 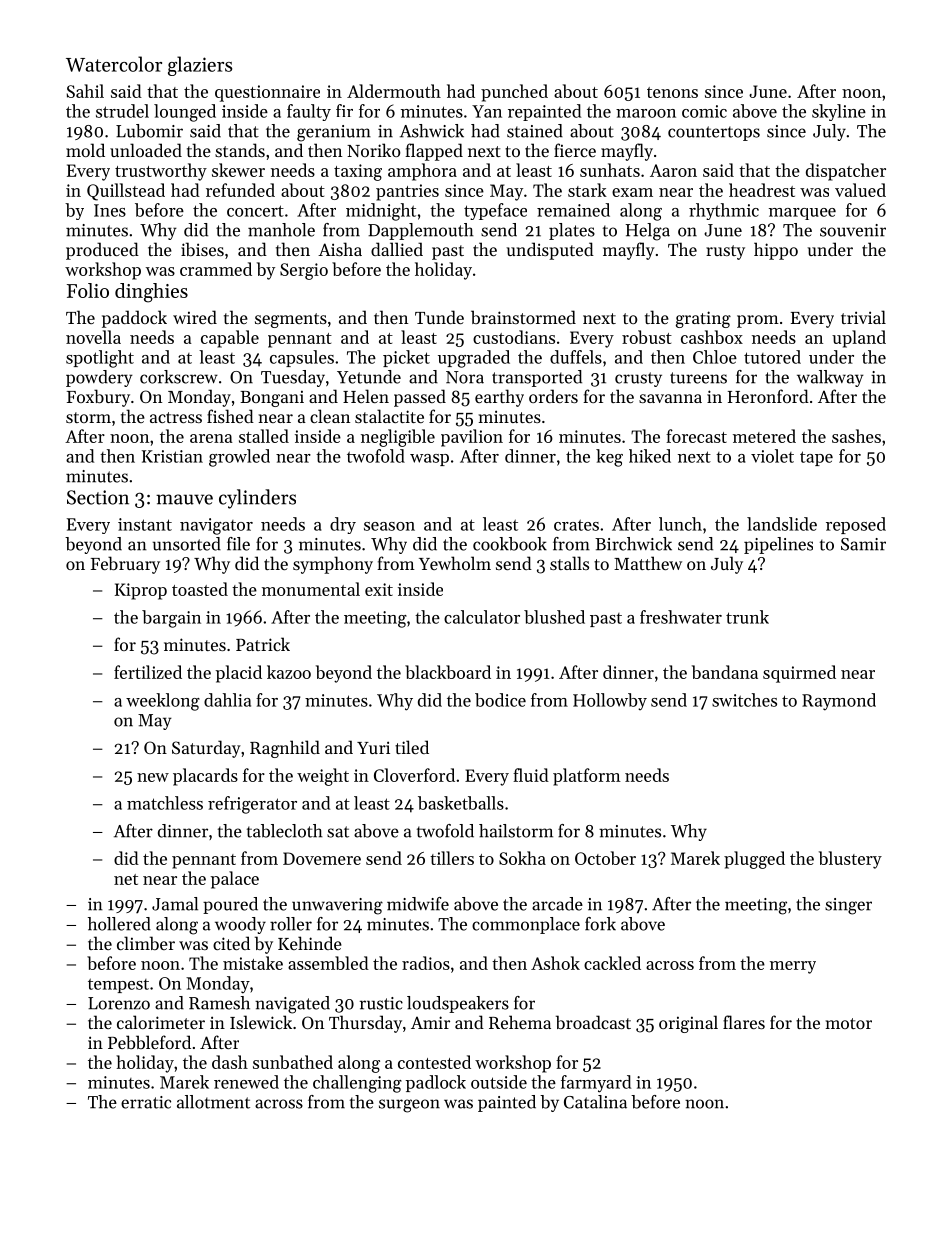 What do you see at coordinates (98, 497) in the screenshot?
I see `Section` at bounding box center [98, 497].
